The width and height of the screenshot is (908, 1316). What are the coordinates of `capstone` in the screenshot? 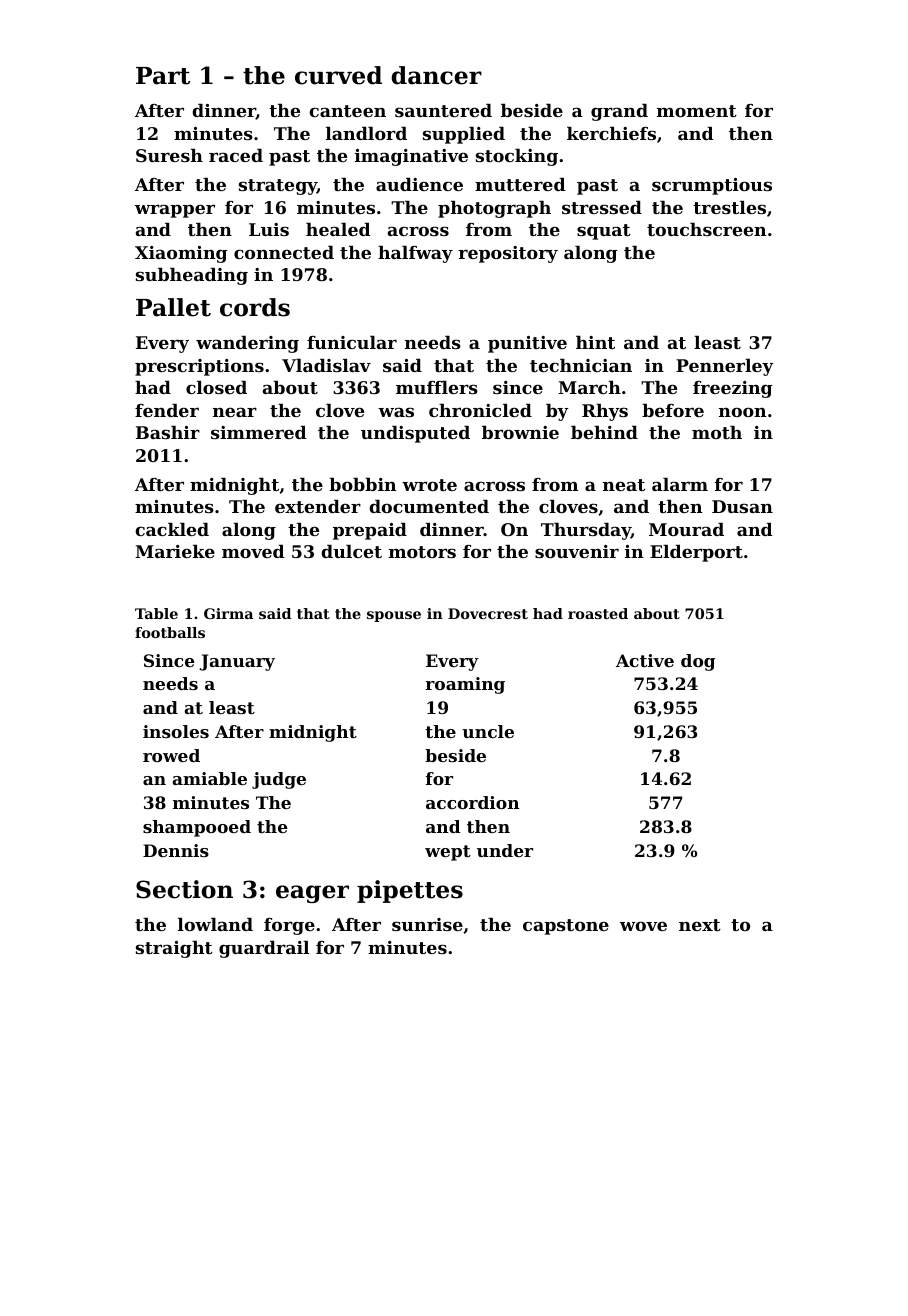 It's located at (566, 927).
